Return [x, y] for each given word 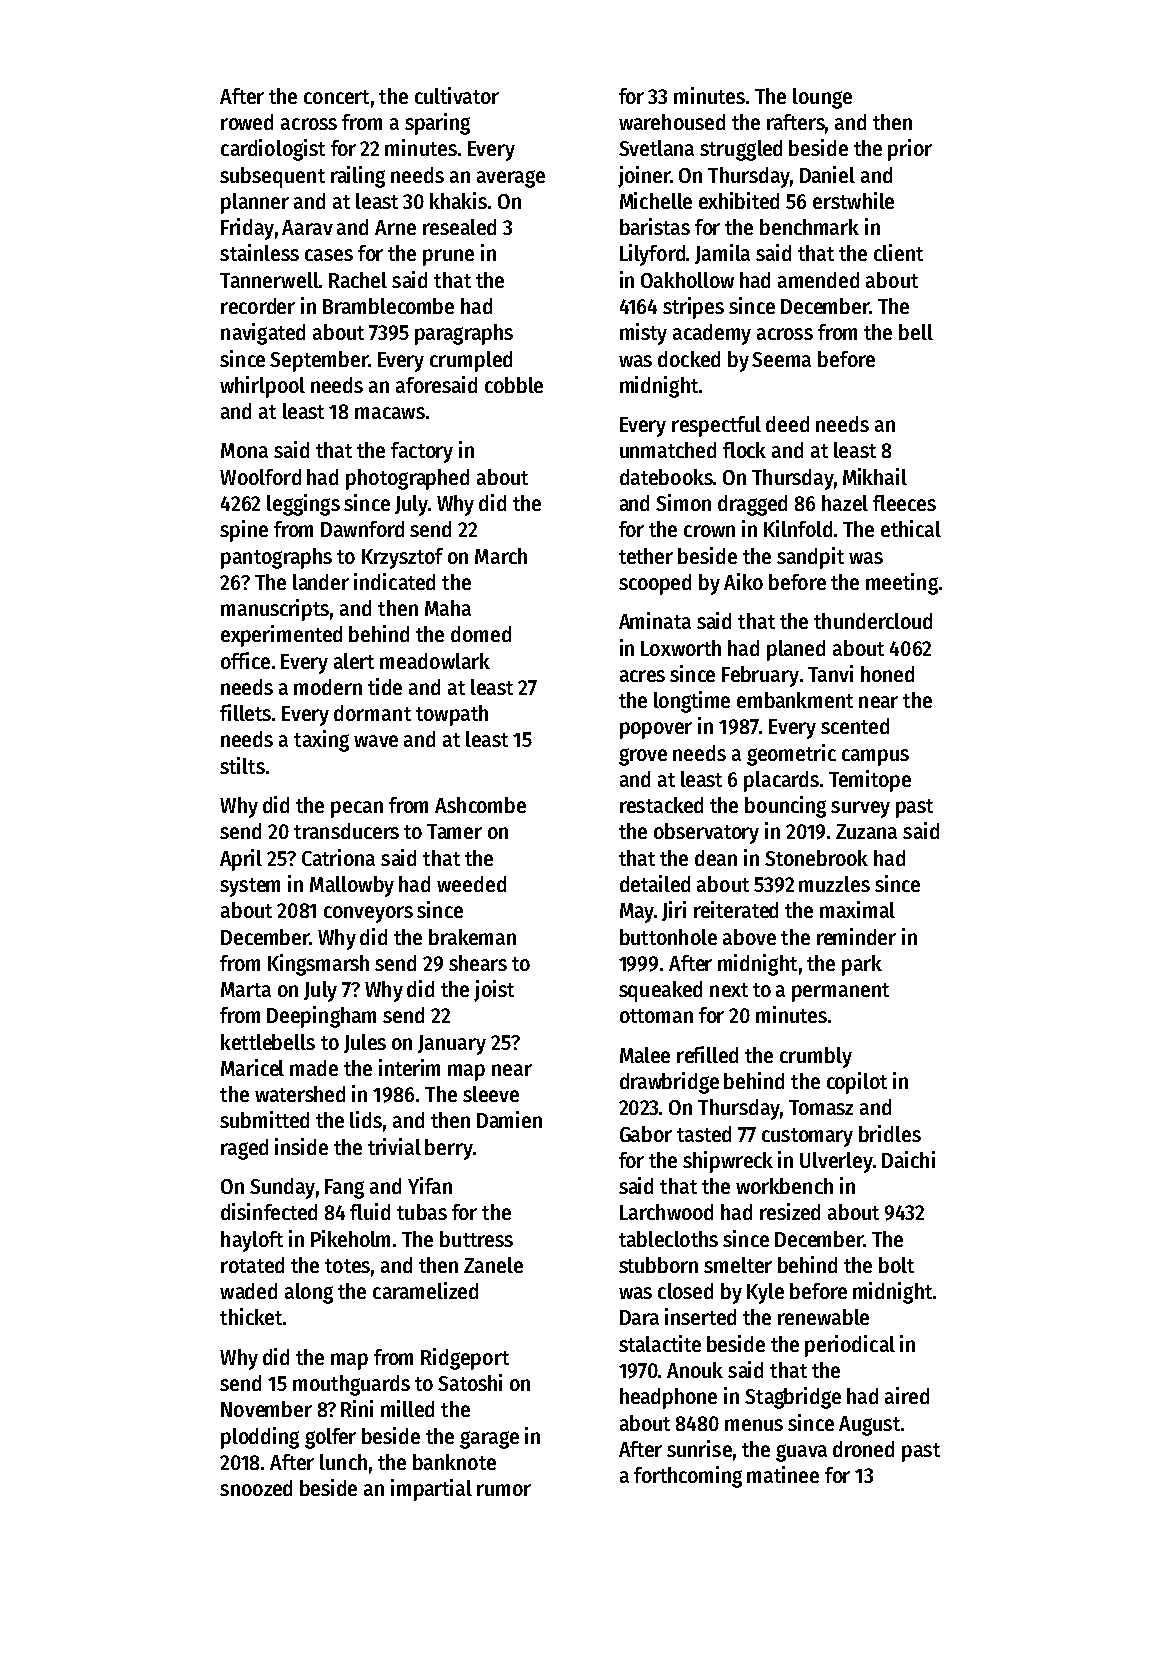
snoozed [256, 1488]
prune [448, 257]
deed [787, 424]
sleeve [491, 1094]
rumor [504, 1490]
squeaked [660, 991]
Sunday [282, 1188]
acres [642, 676]
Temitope [870, 781]
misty [643, 334]
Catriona [338, 857]
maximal [857, 909]
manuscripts [275, 610]
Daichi [908, 1159]
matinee [783, 1474]
